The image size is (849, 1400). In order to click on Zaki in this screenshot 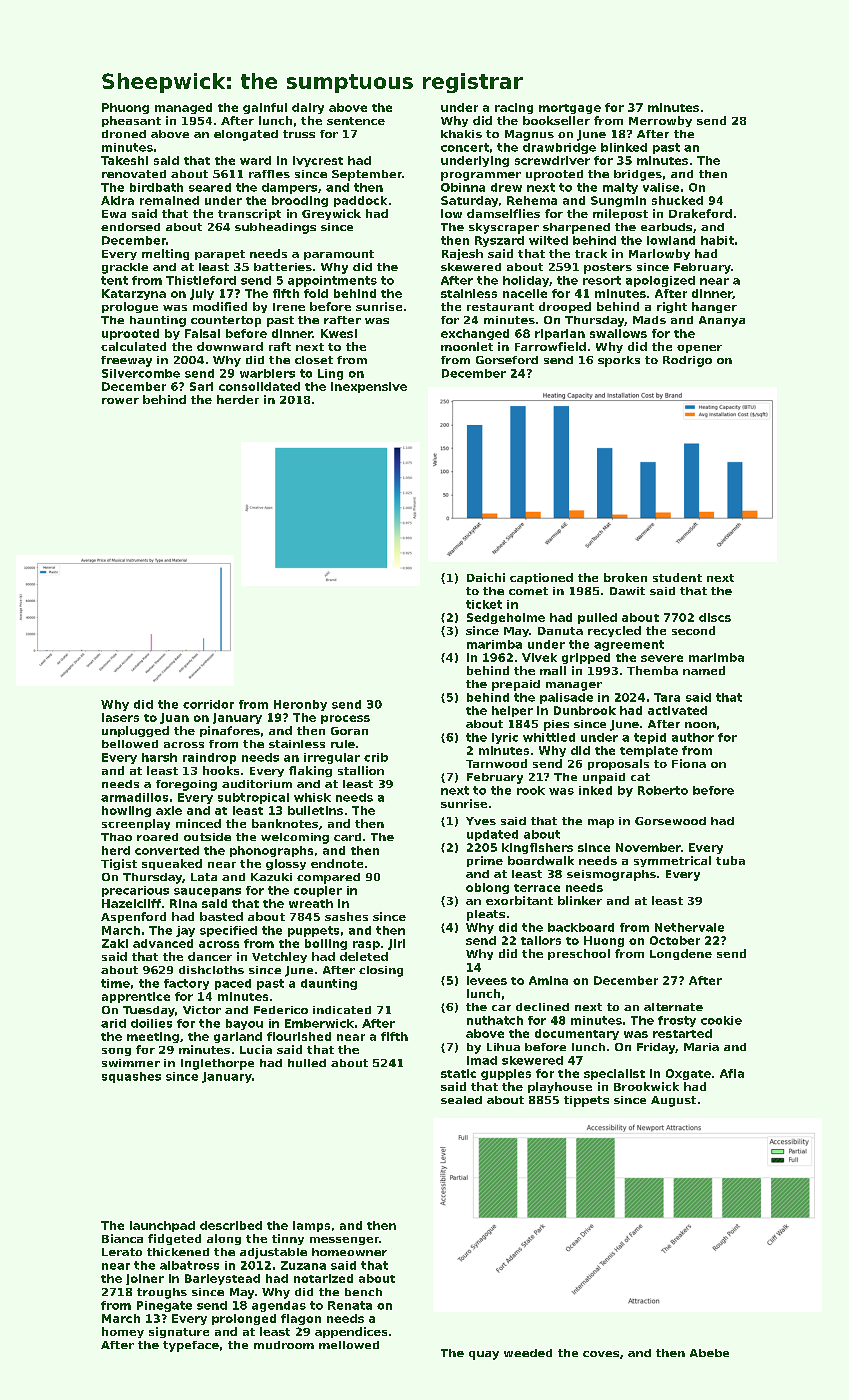, I will do `click(115, 943)`.
